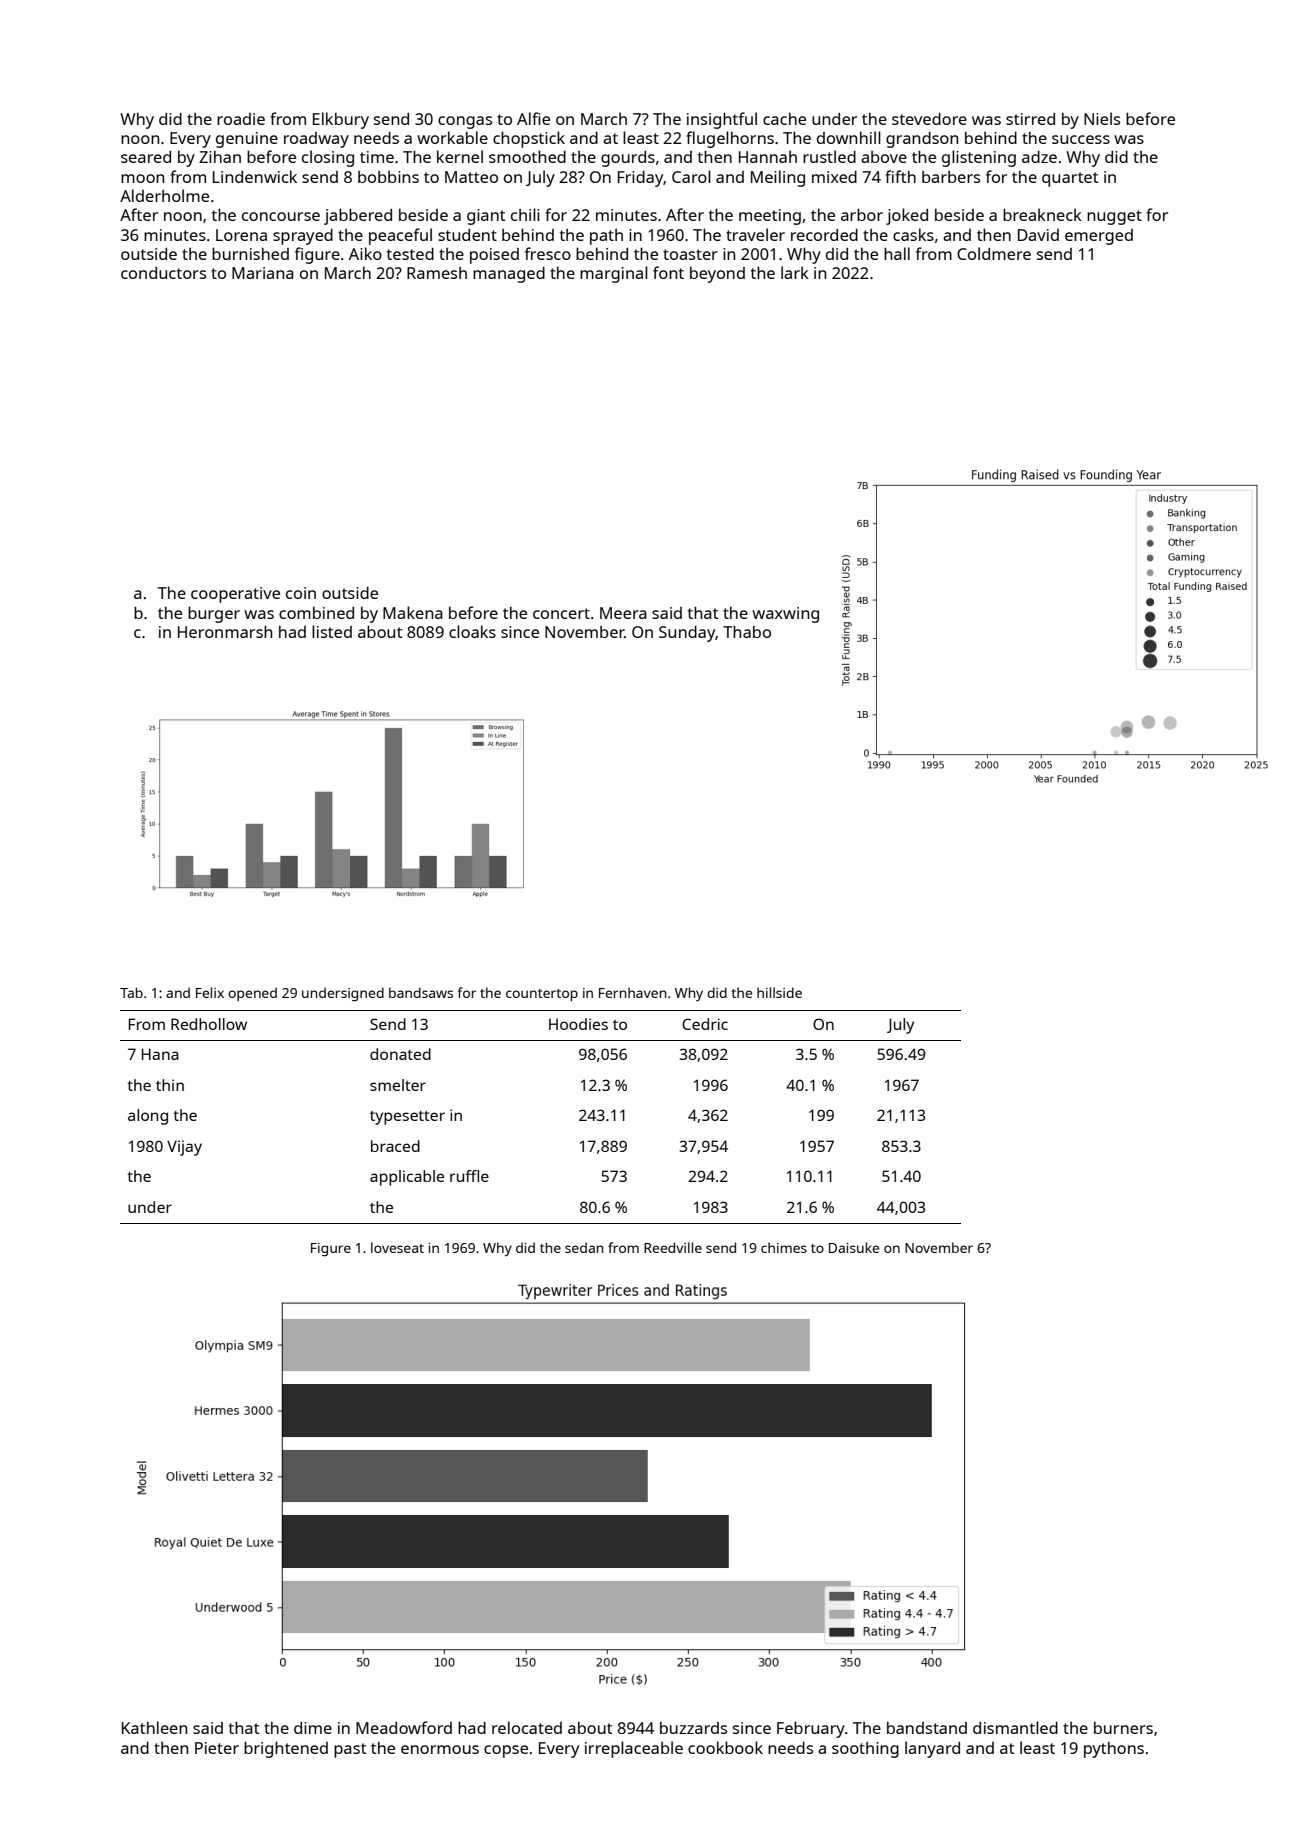 The width and height of the image is (1301, 1840). Describe the element at coordinates (1015, 1727) in the image. I see `dismantled` at that location.
